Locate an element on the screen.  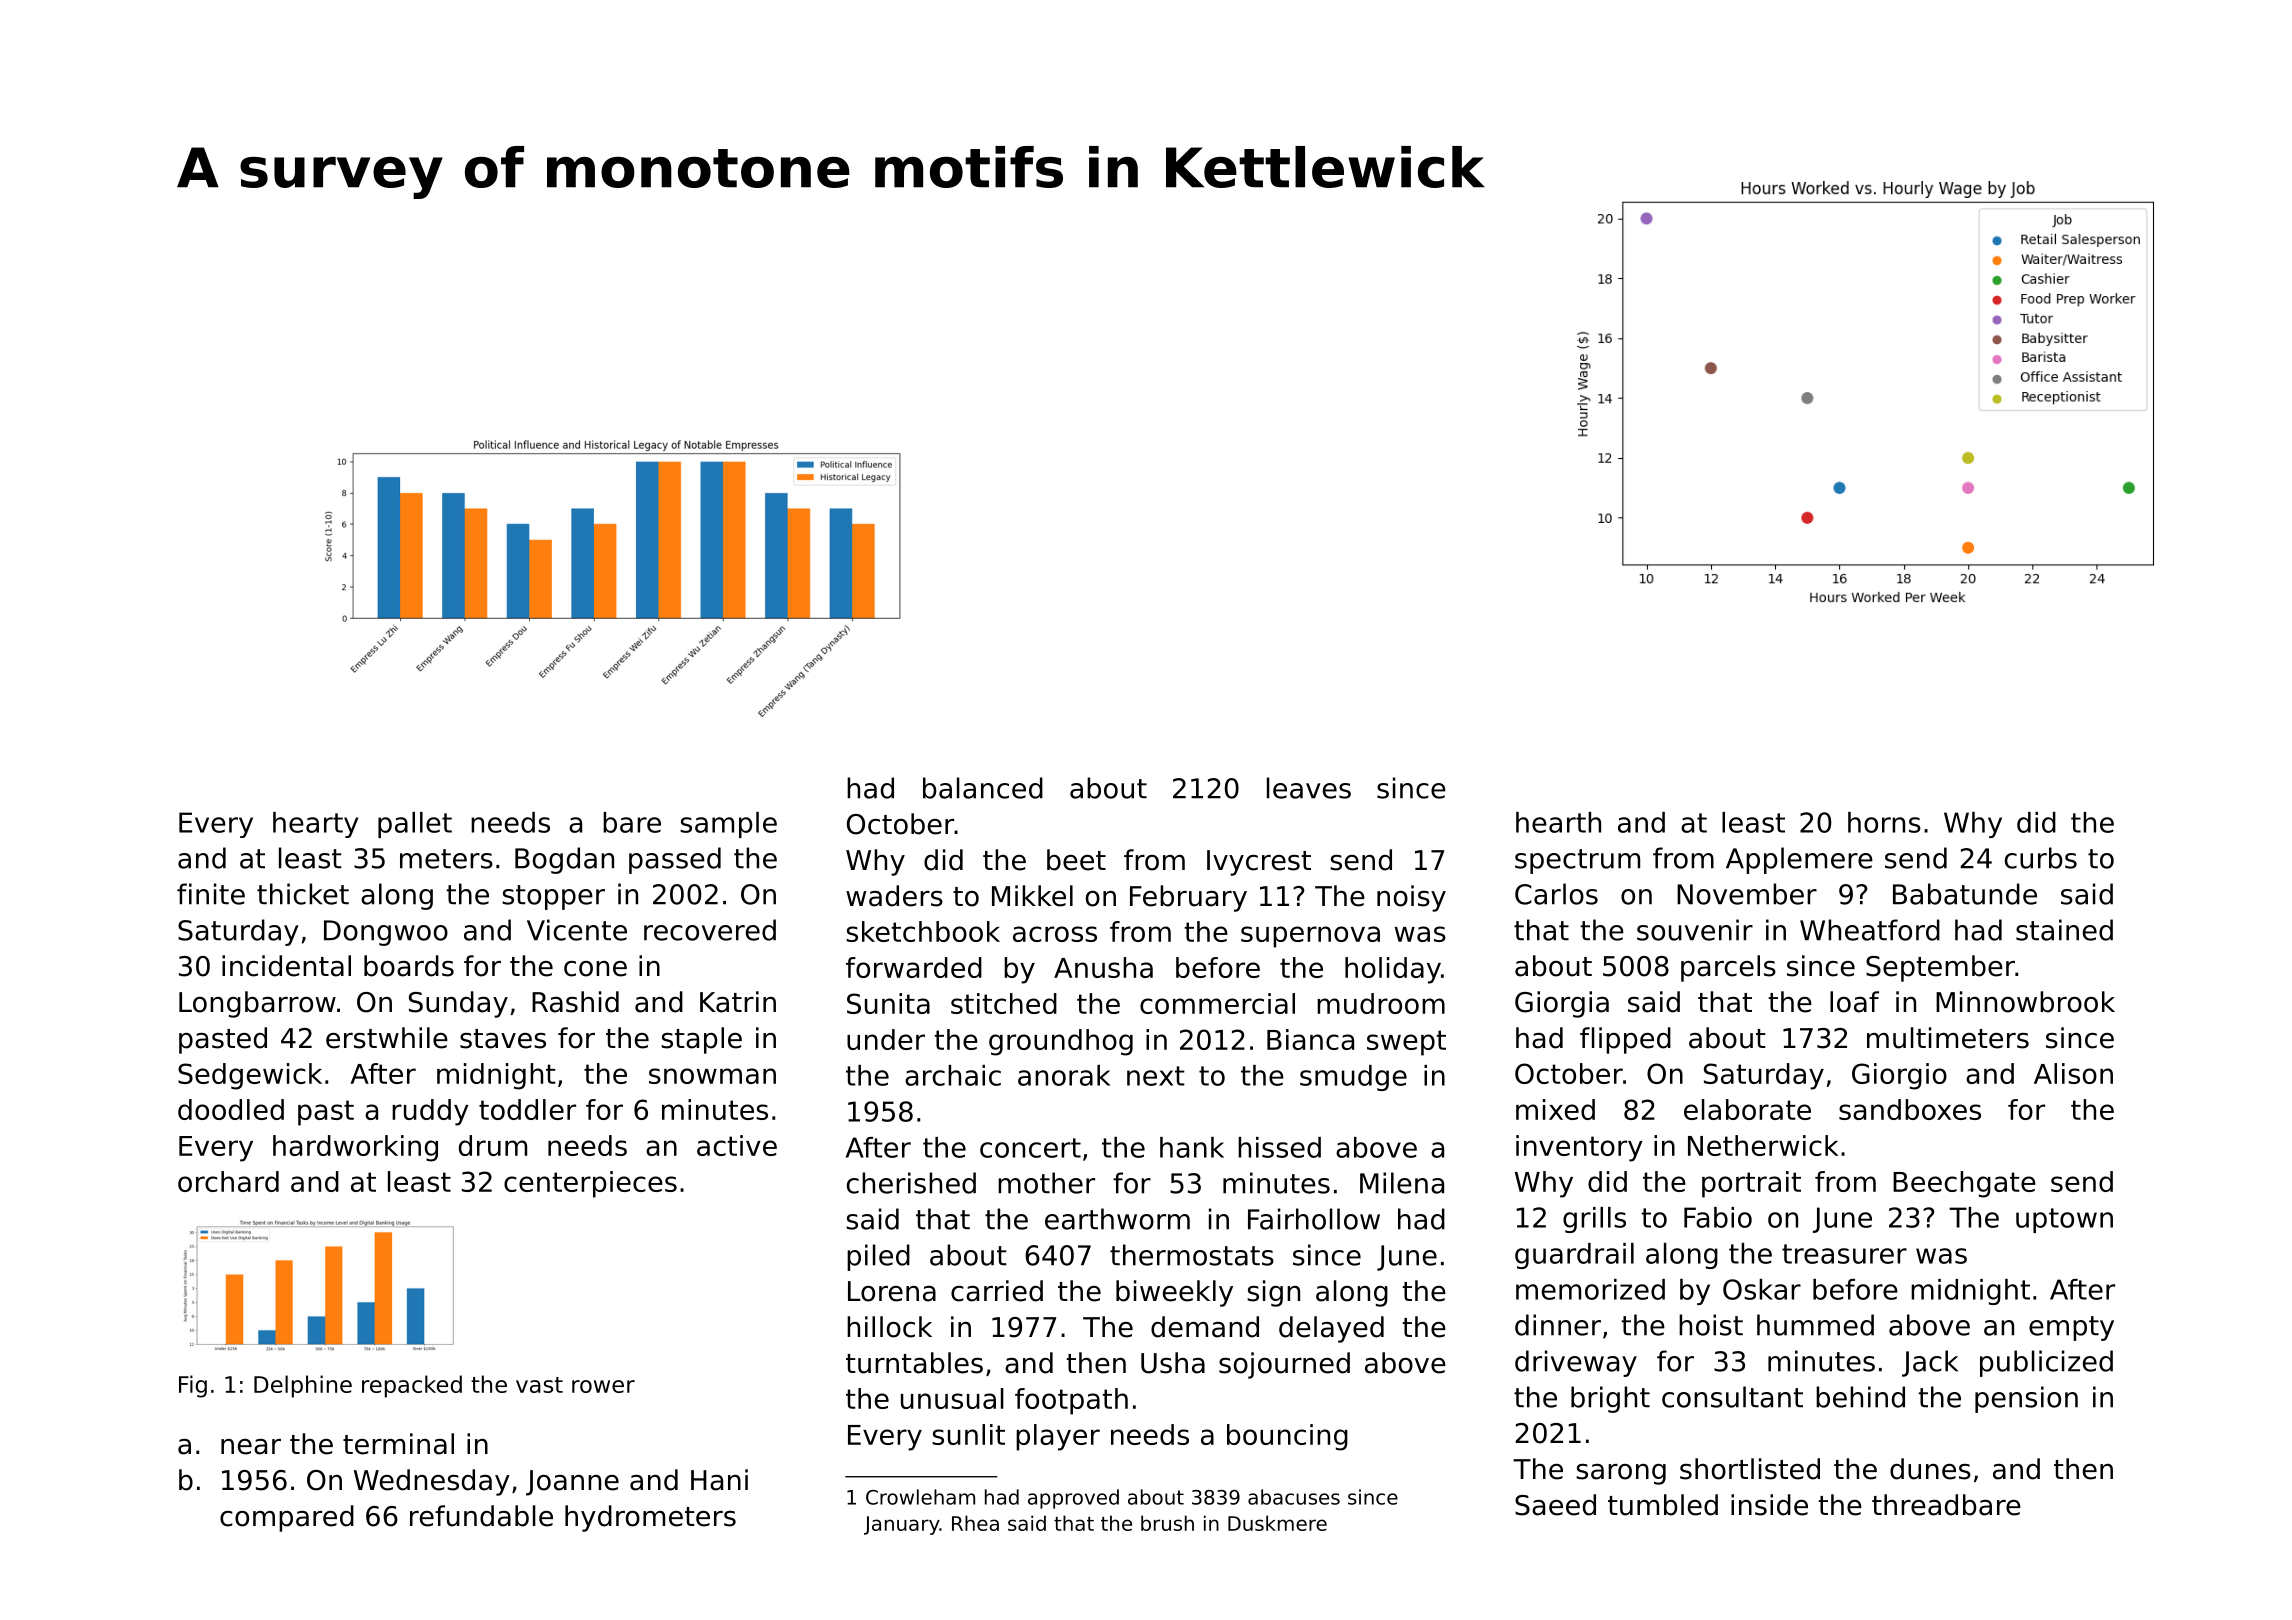
Delphine is located at coordinates (303, 1386).
